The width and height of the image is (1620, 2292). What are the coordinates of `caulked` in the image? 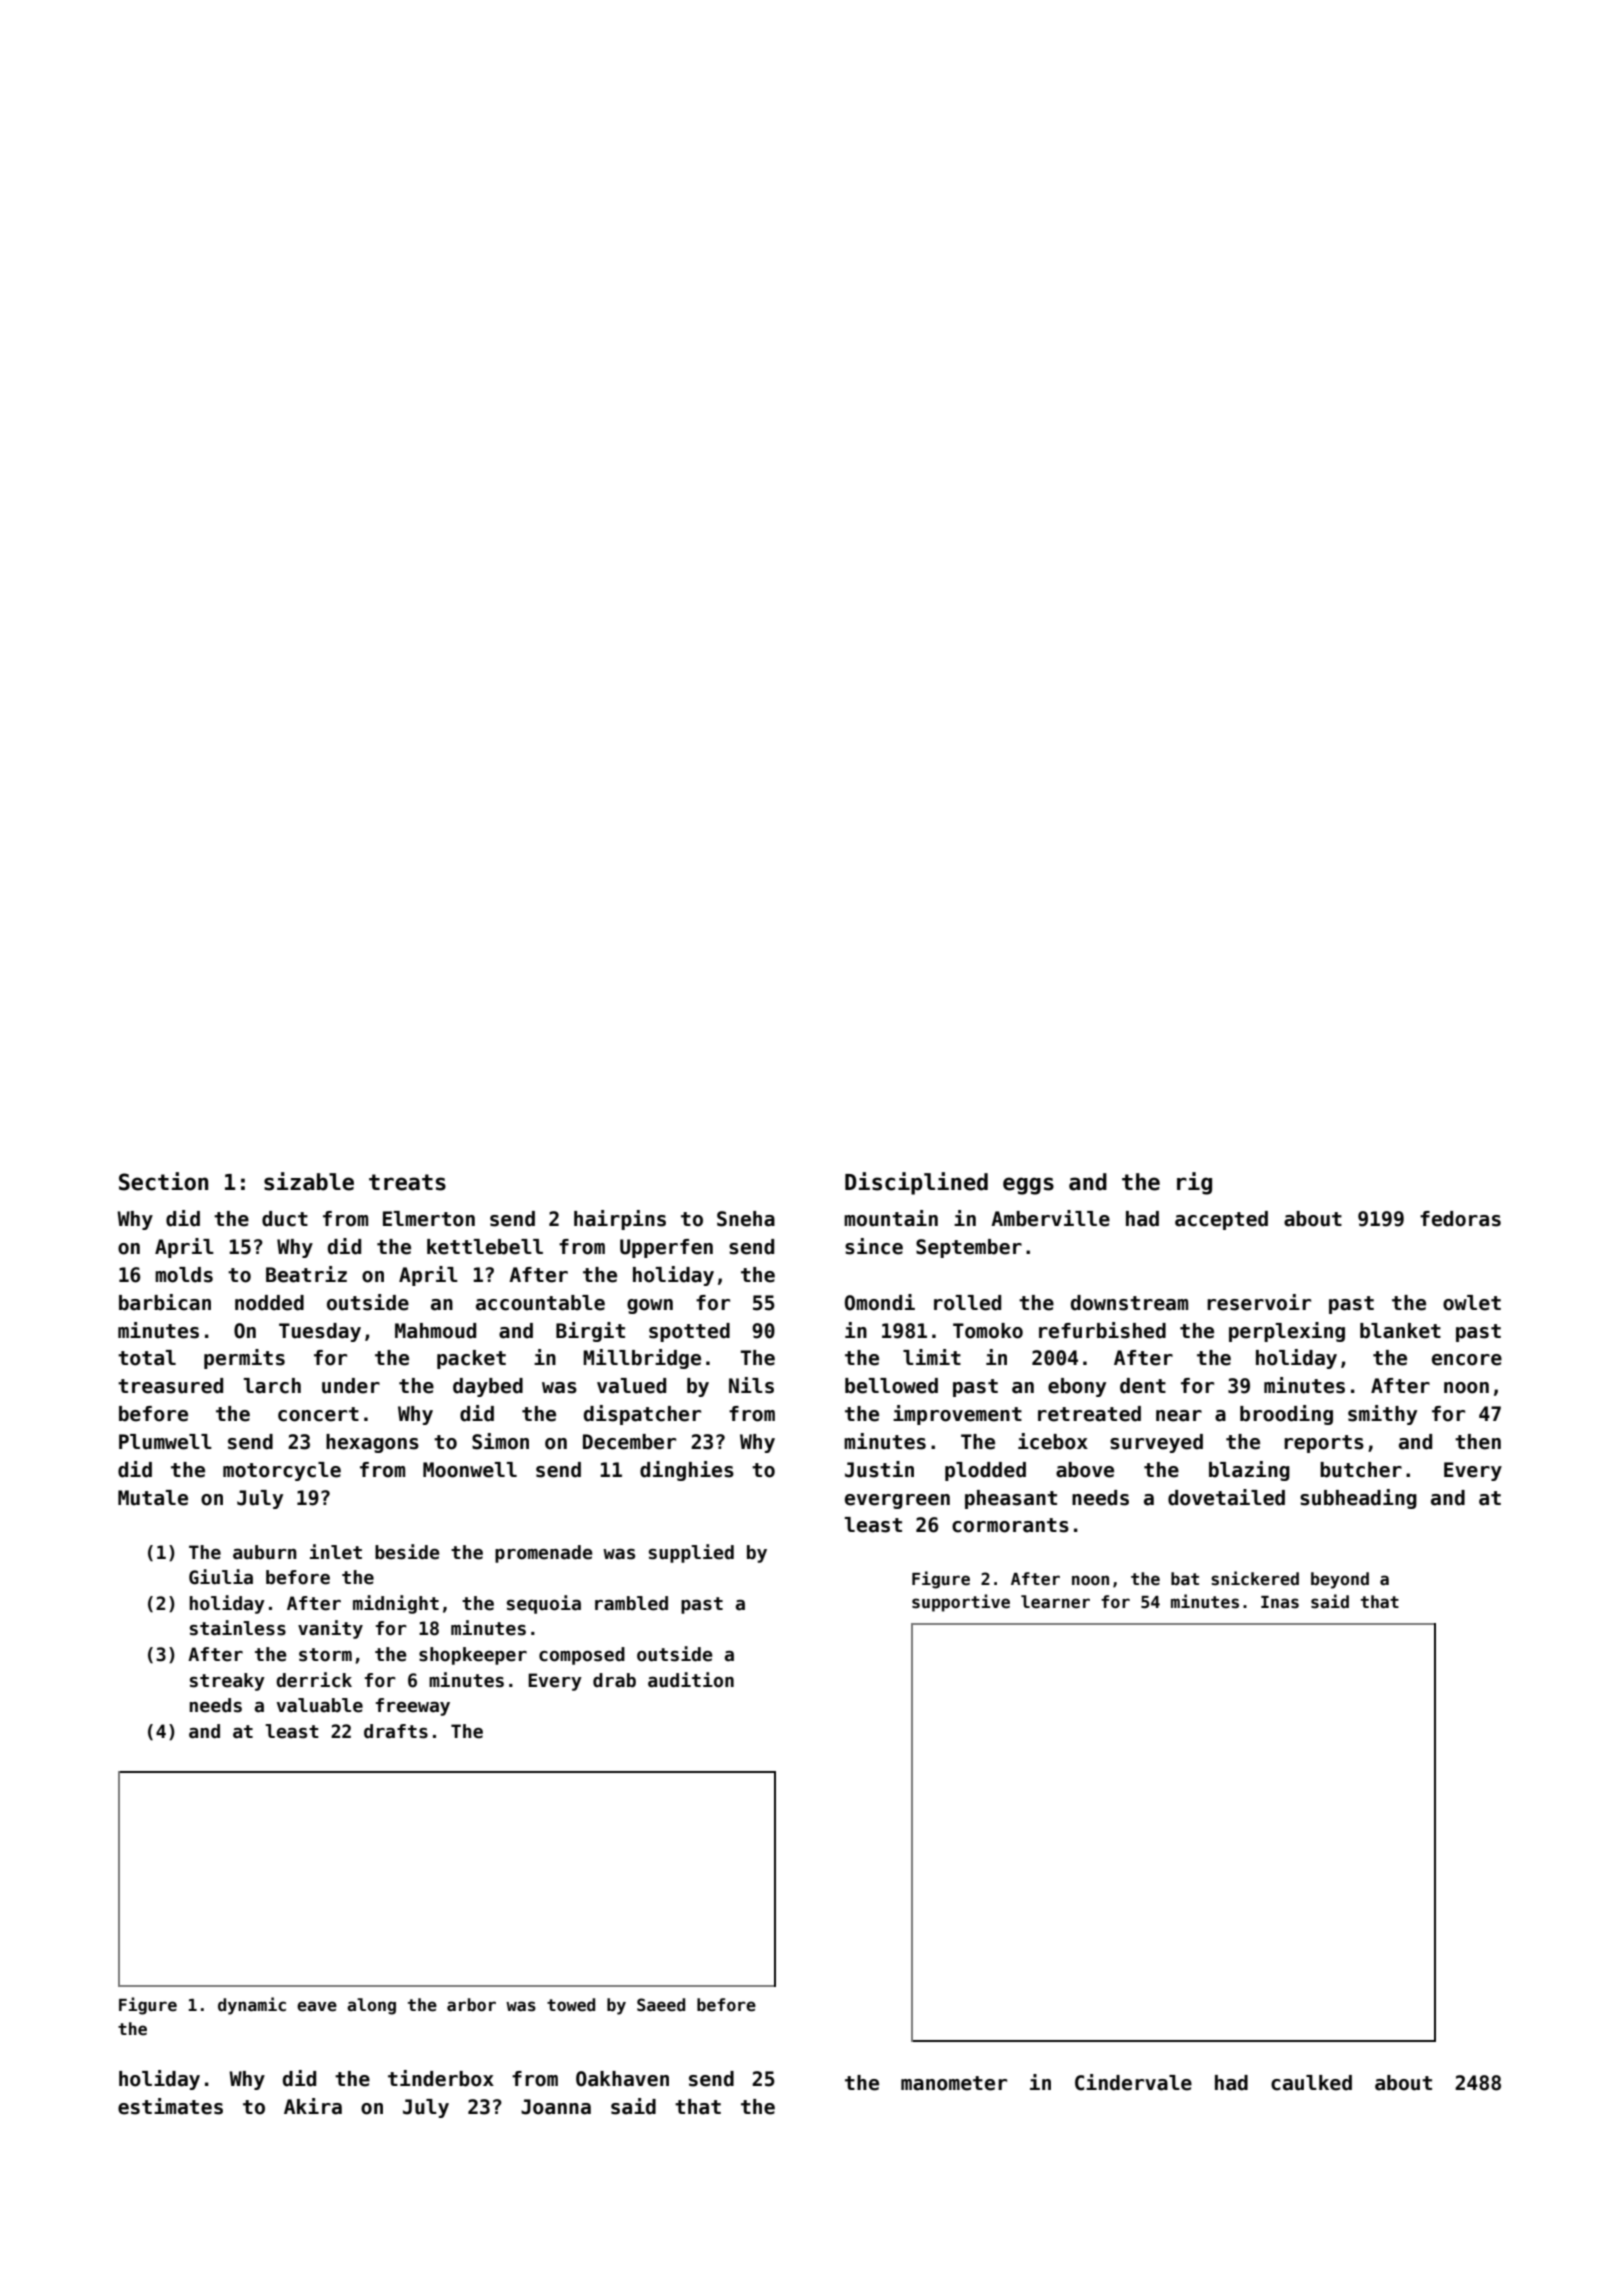 It's located at (1311, 2083).
